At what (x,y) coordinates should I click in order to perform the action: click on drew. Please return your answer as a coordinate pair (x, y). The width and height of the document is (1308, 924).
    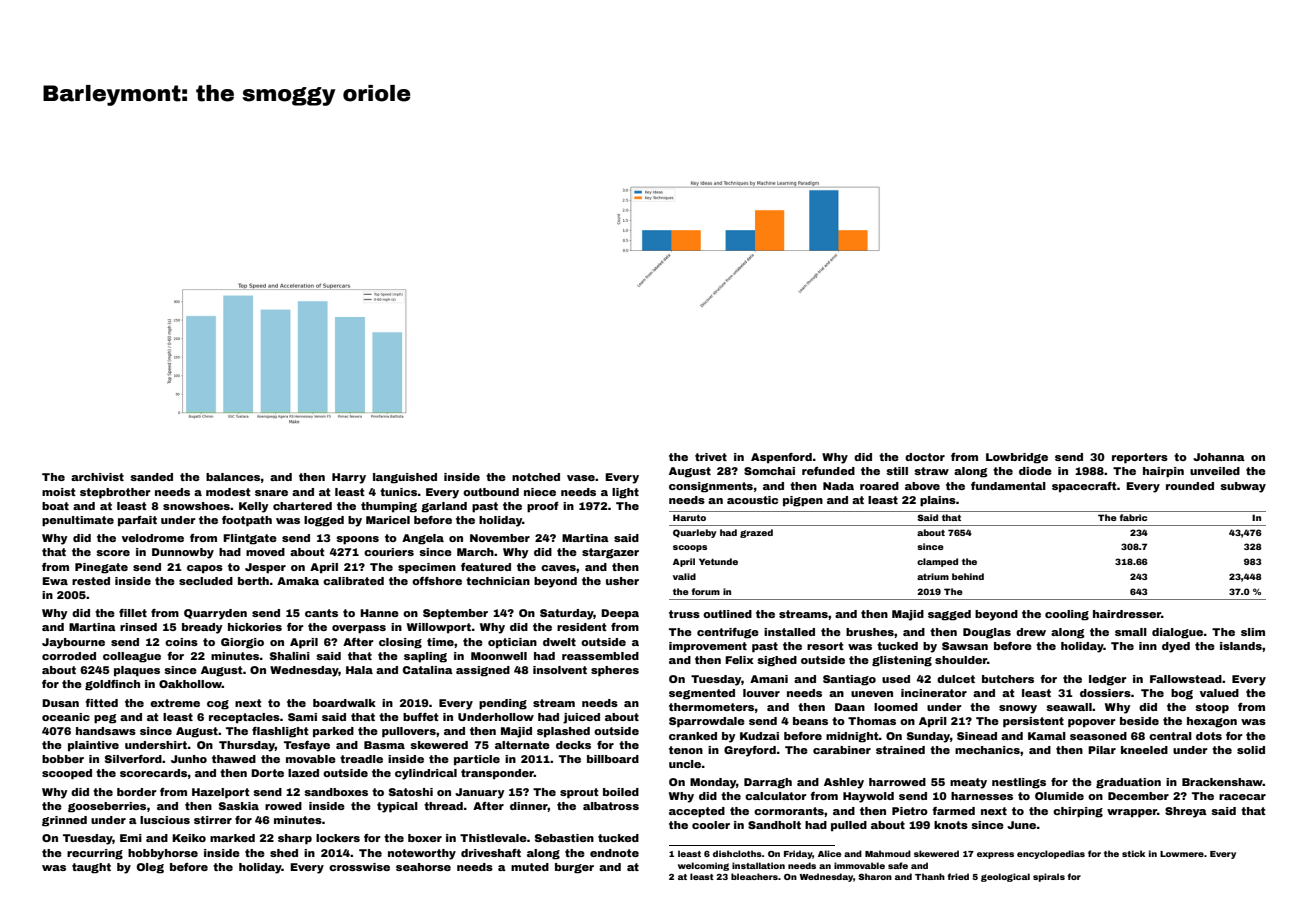
    Looking at the image, I should click on (1031, 632).
